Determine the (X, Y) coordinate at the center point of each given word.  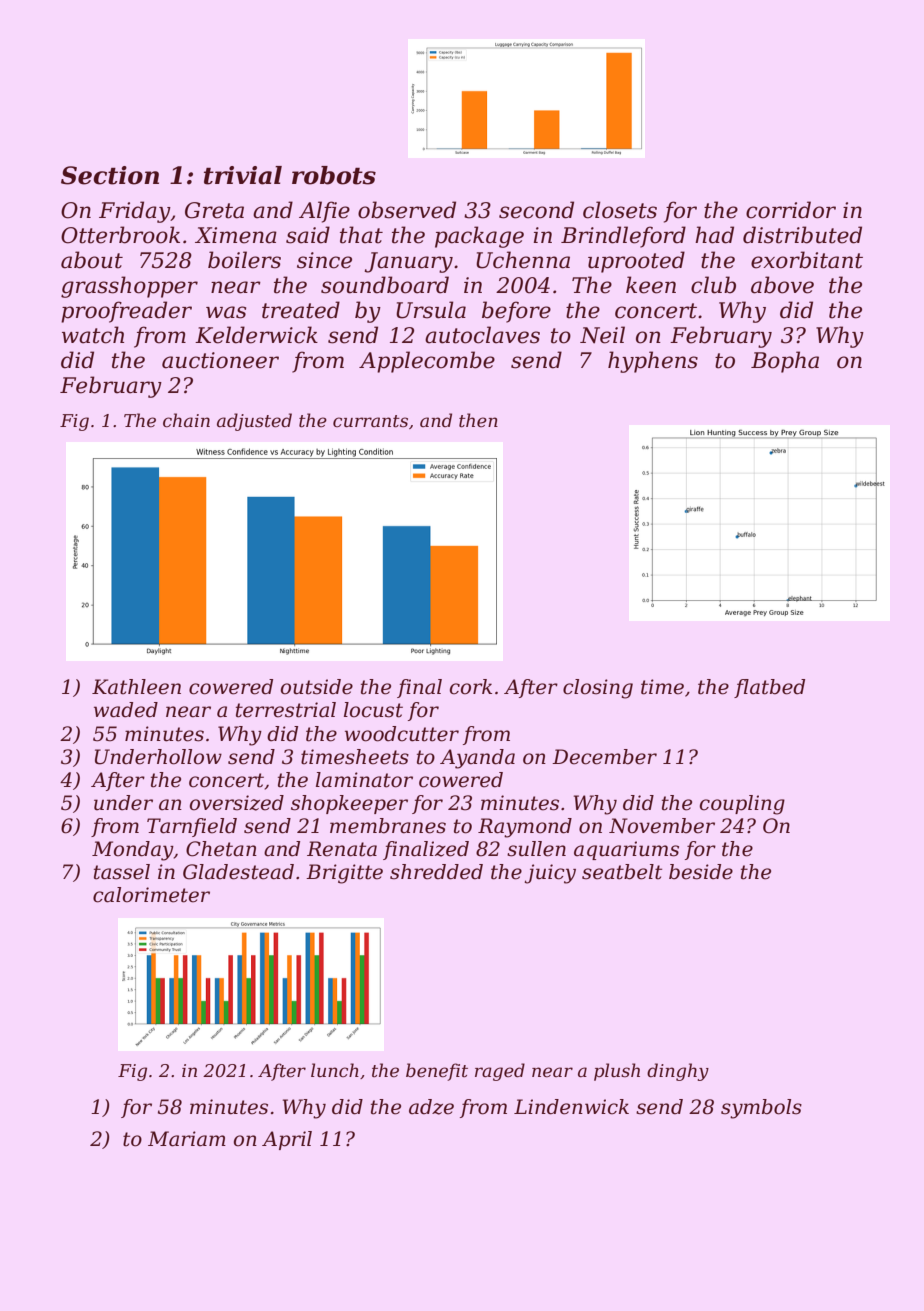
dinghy (678, 1072)
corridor (791, 210)
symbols (761, 1109)
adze (431, 1107)
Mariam (187, 1139)
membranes (388, 826)
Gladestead (238, 872)
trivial (243, 175)
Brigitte (344, 874)
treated (301, 310)
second (536, 210)
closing (598, 689)
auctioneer (220, 360)
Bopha (785, 362)
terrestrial (286, 710)
